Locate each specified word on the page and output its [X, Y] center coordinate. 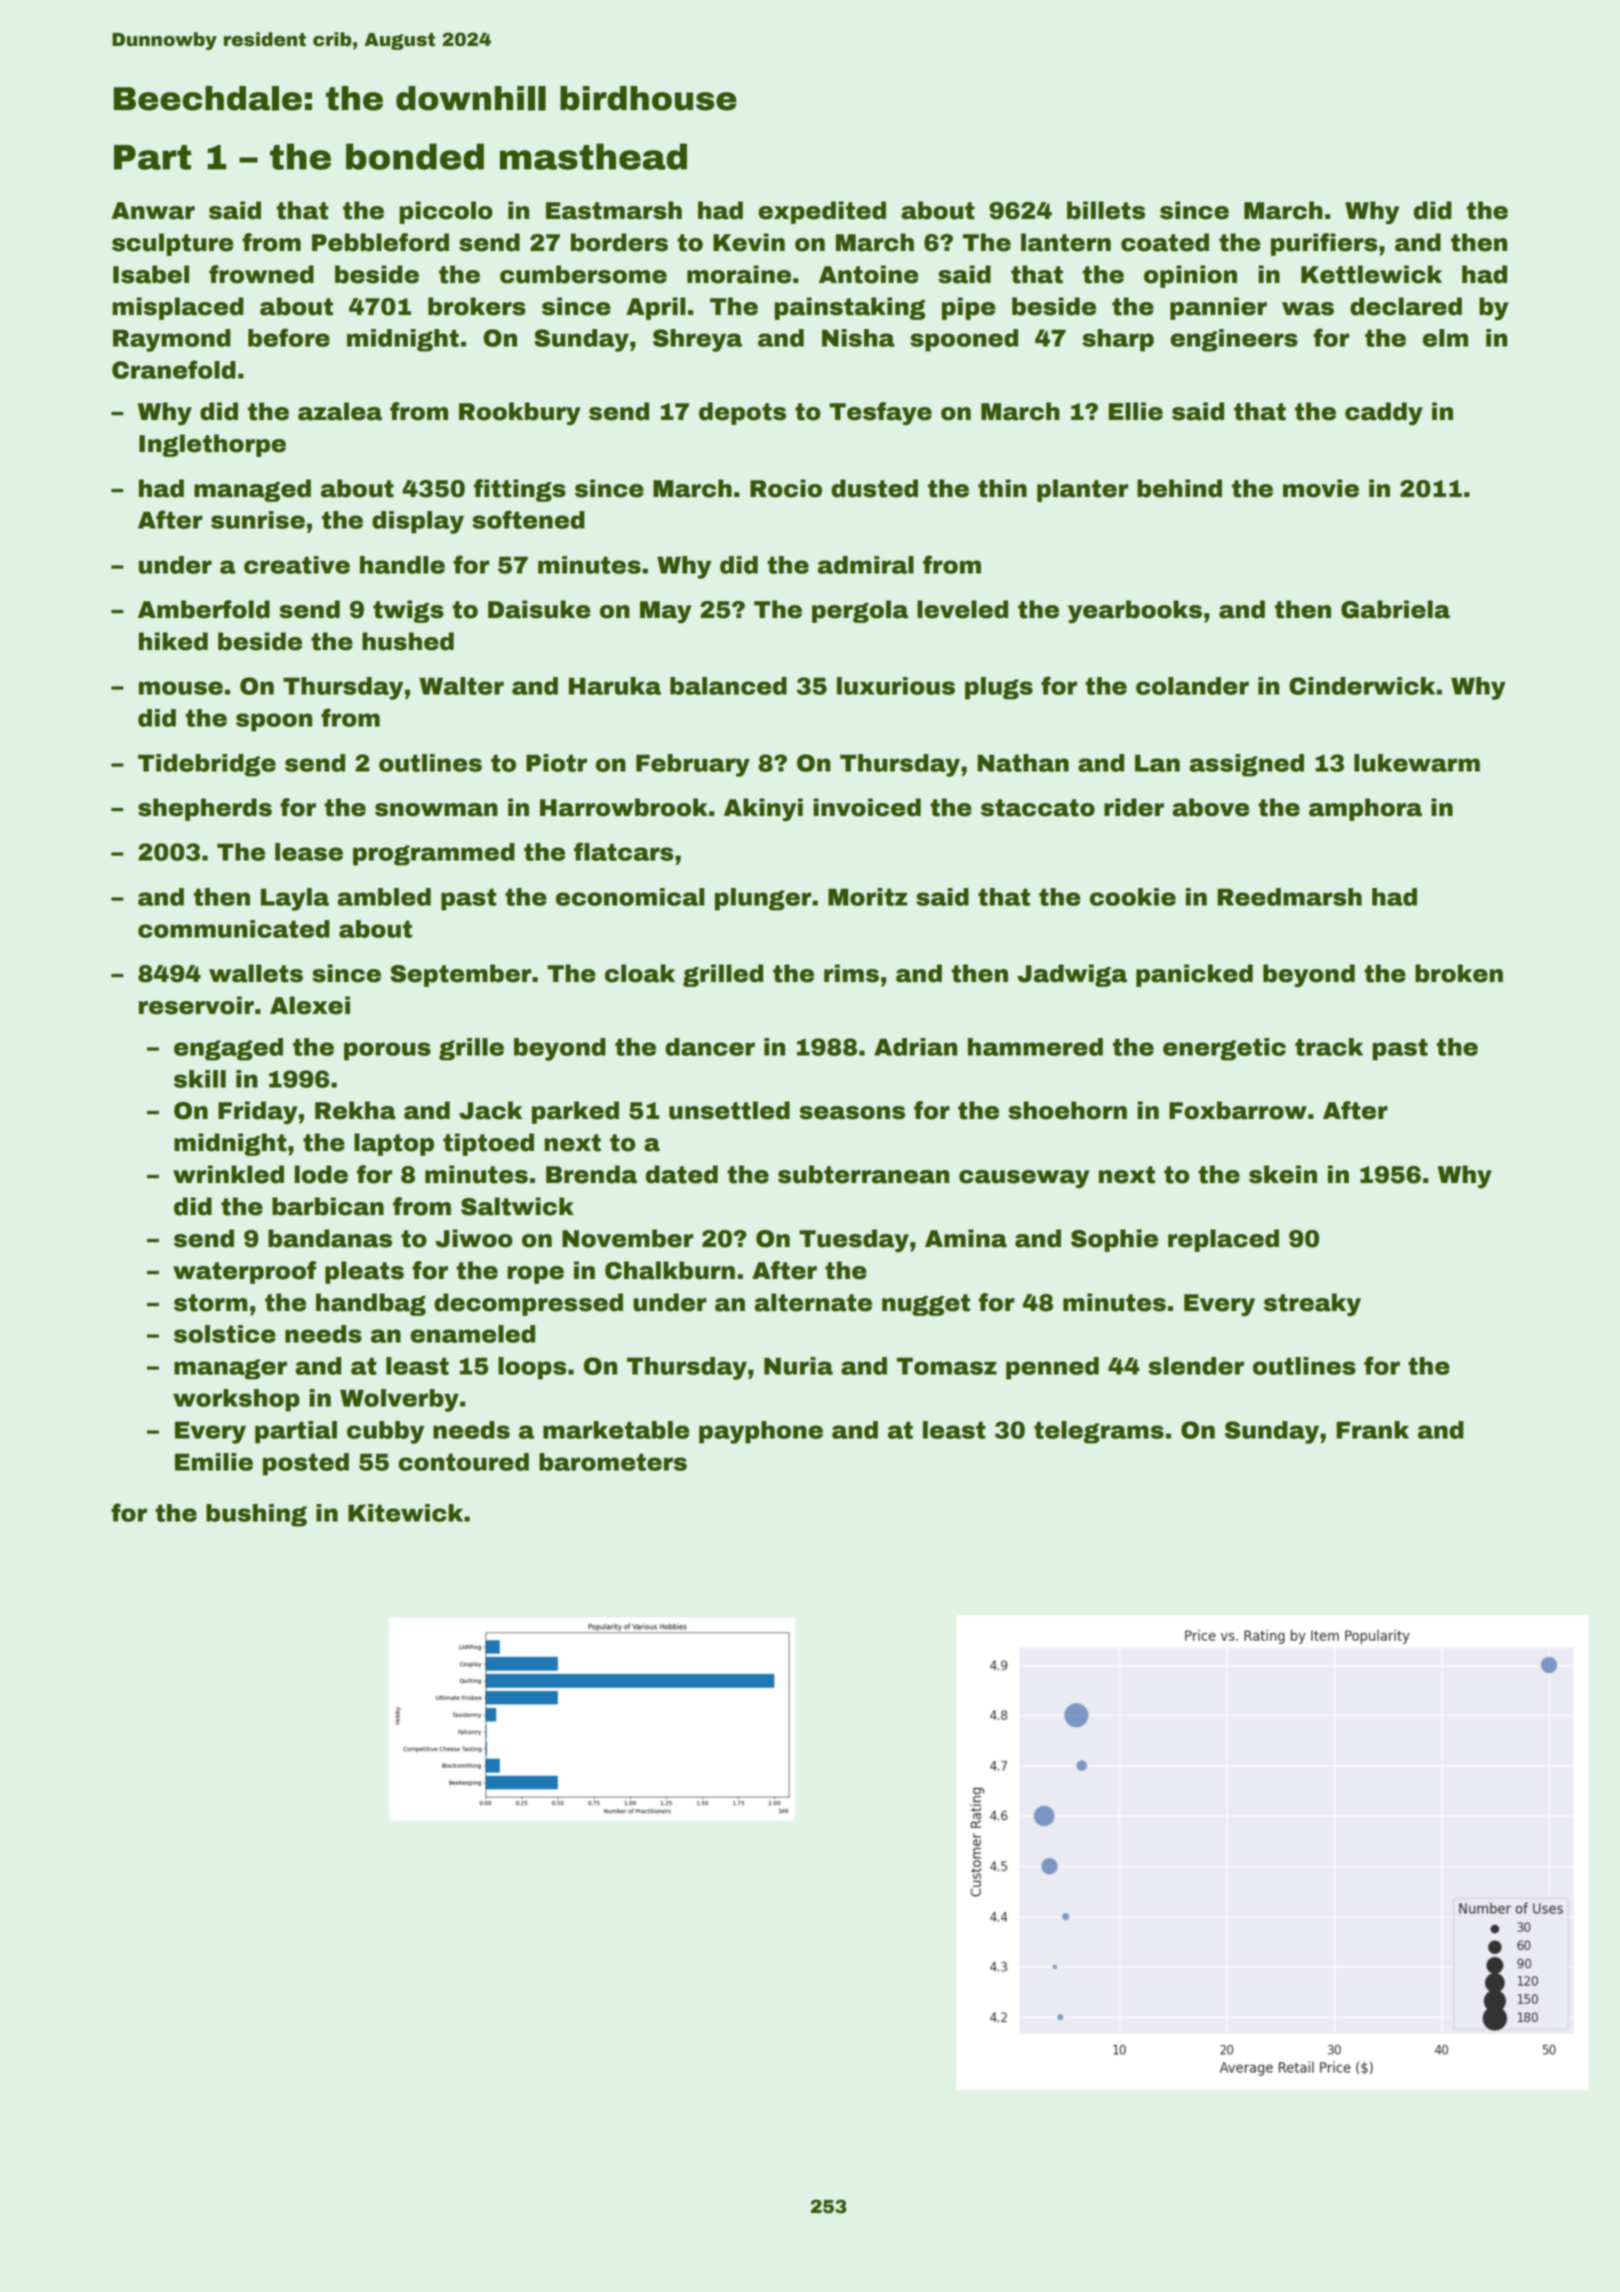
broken [1459, 973]
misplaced [178, 308]
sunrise [258, 520]
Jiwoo [474, 1238]
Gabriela [1395, 609]
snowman [436, 810]
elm [1445, 338]
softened [528, 519]
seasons [852, 1113]
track [1329, 1047]
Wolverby [399, 1400]
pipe [968, 308]
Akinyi [763, 810]
